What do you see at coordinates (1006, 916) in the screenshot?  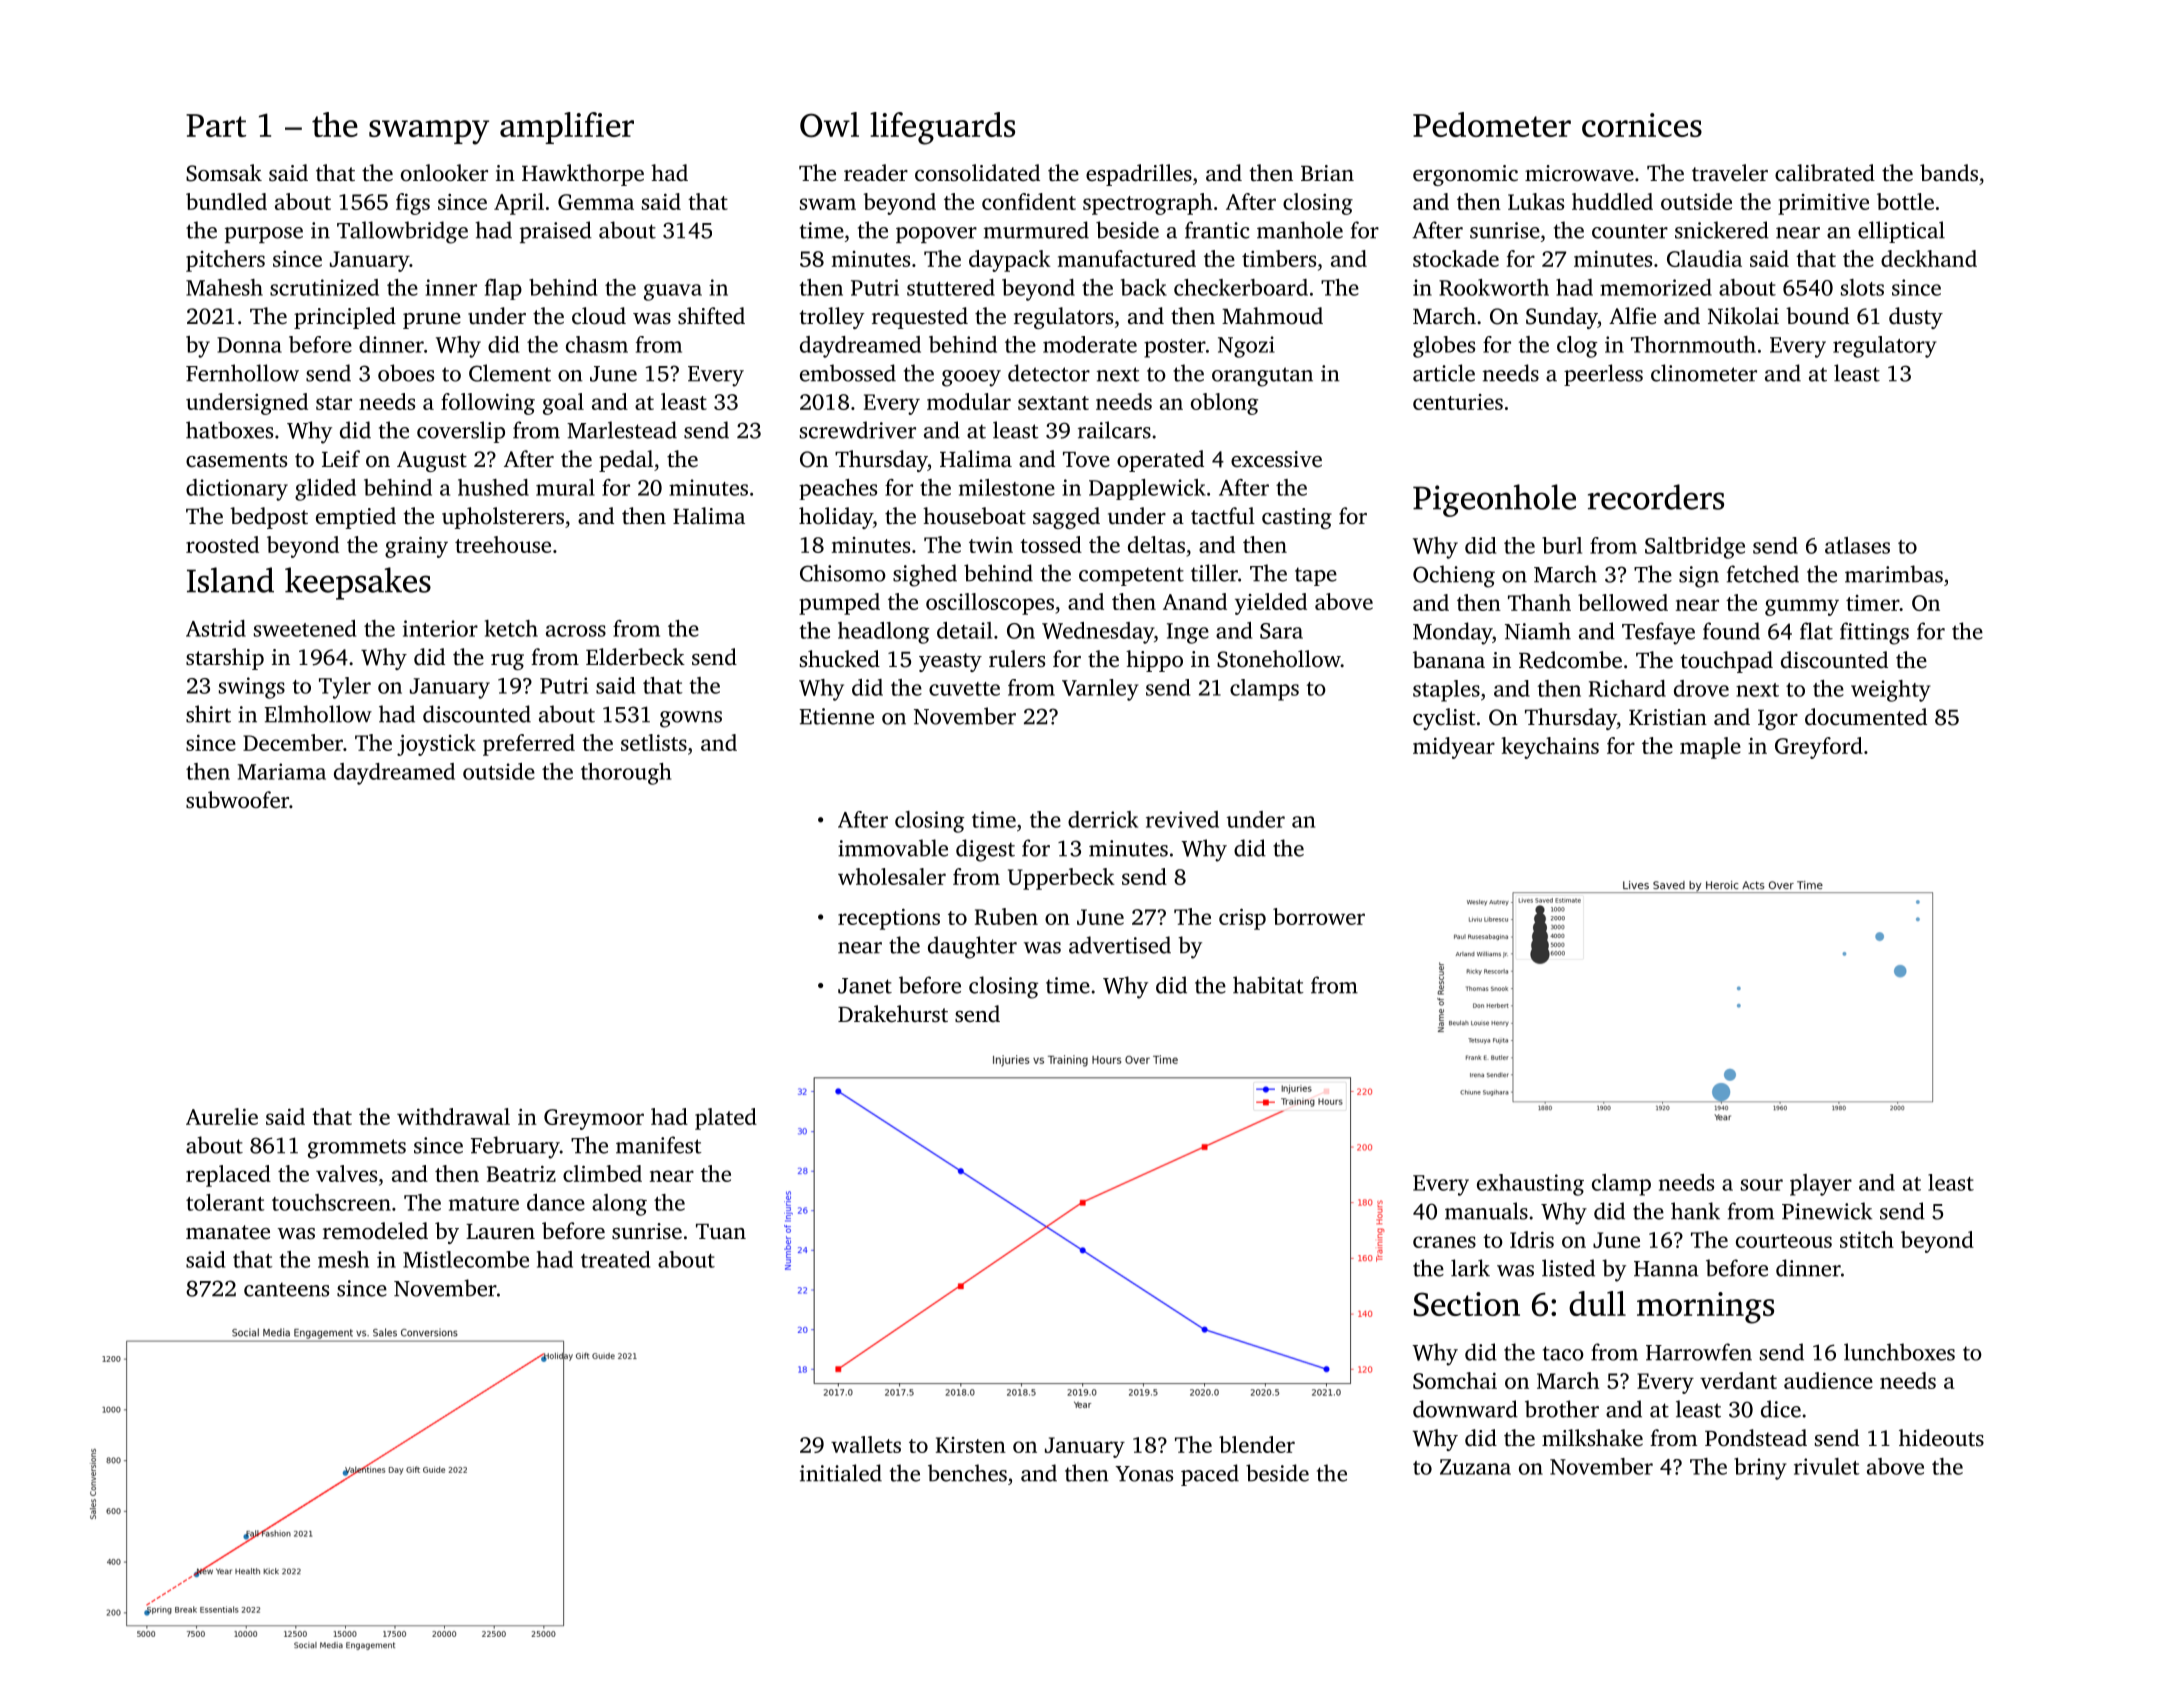 I see `Ruben` at bounding box center [1006, 916].
